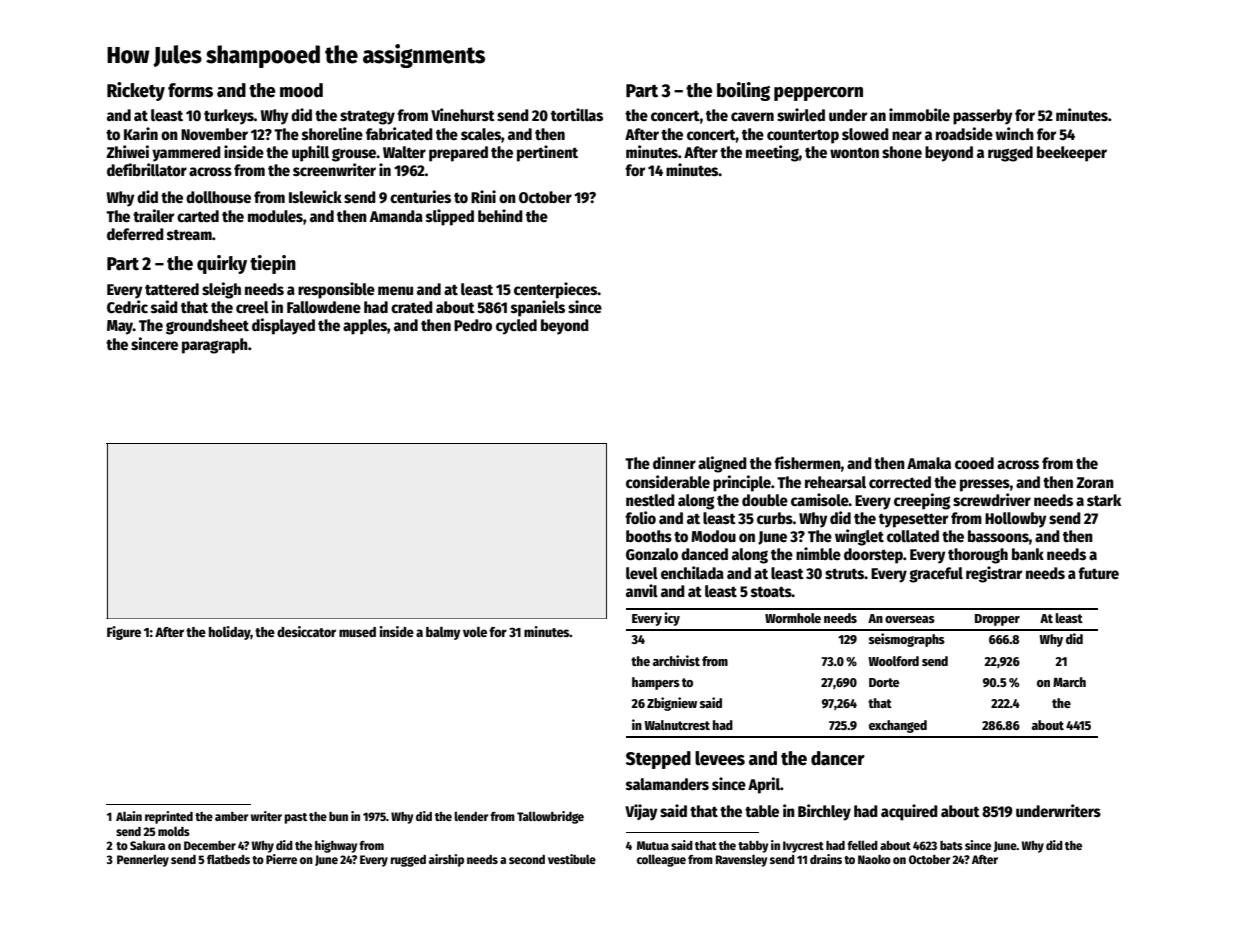  I want to click on shone, so click(902, 152).
